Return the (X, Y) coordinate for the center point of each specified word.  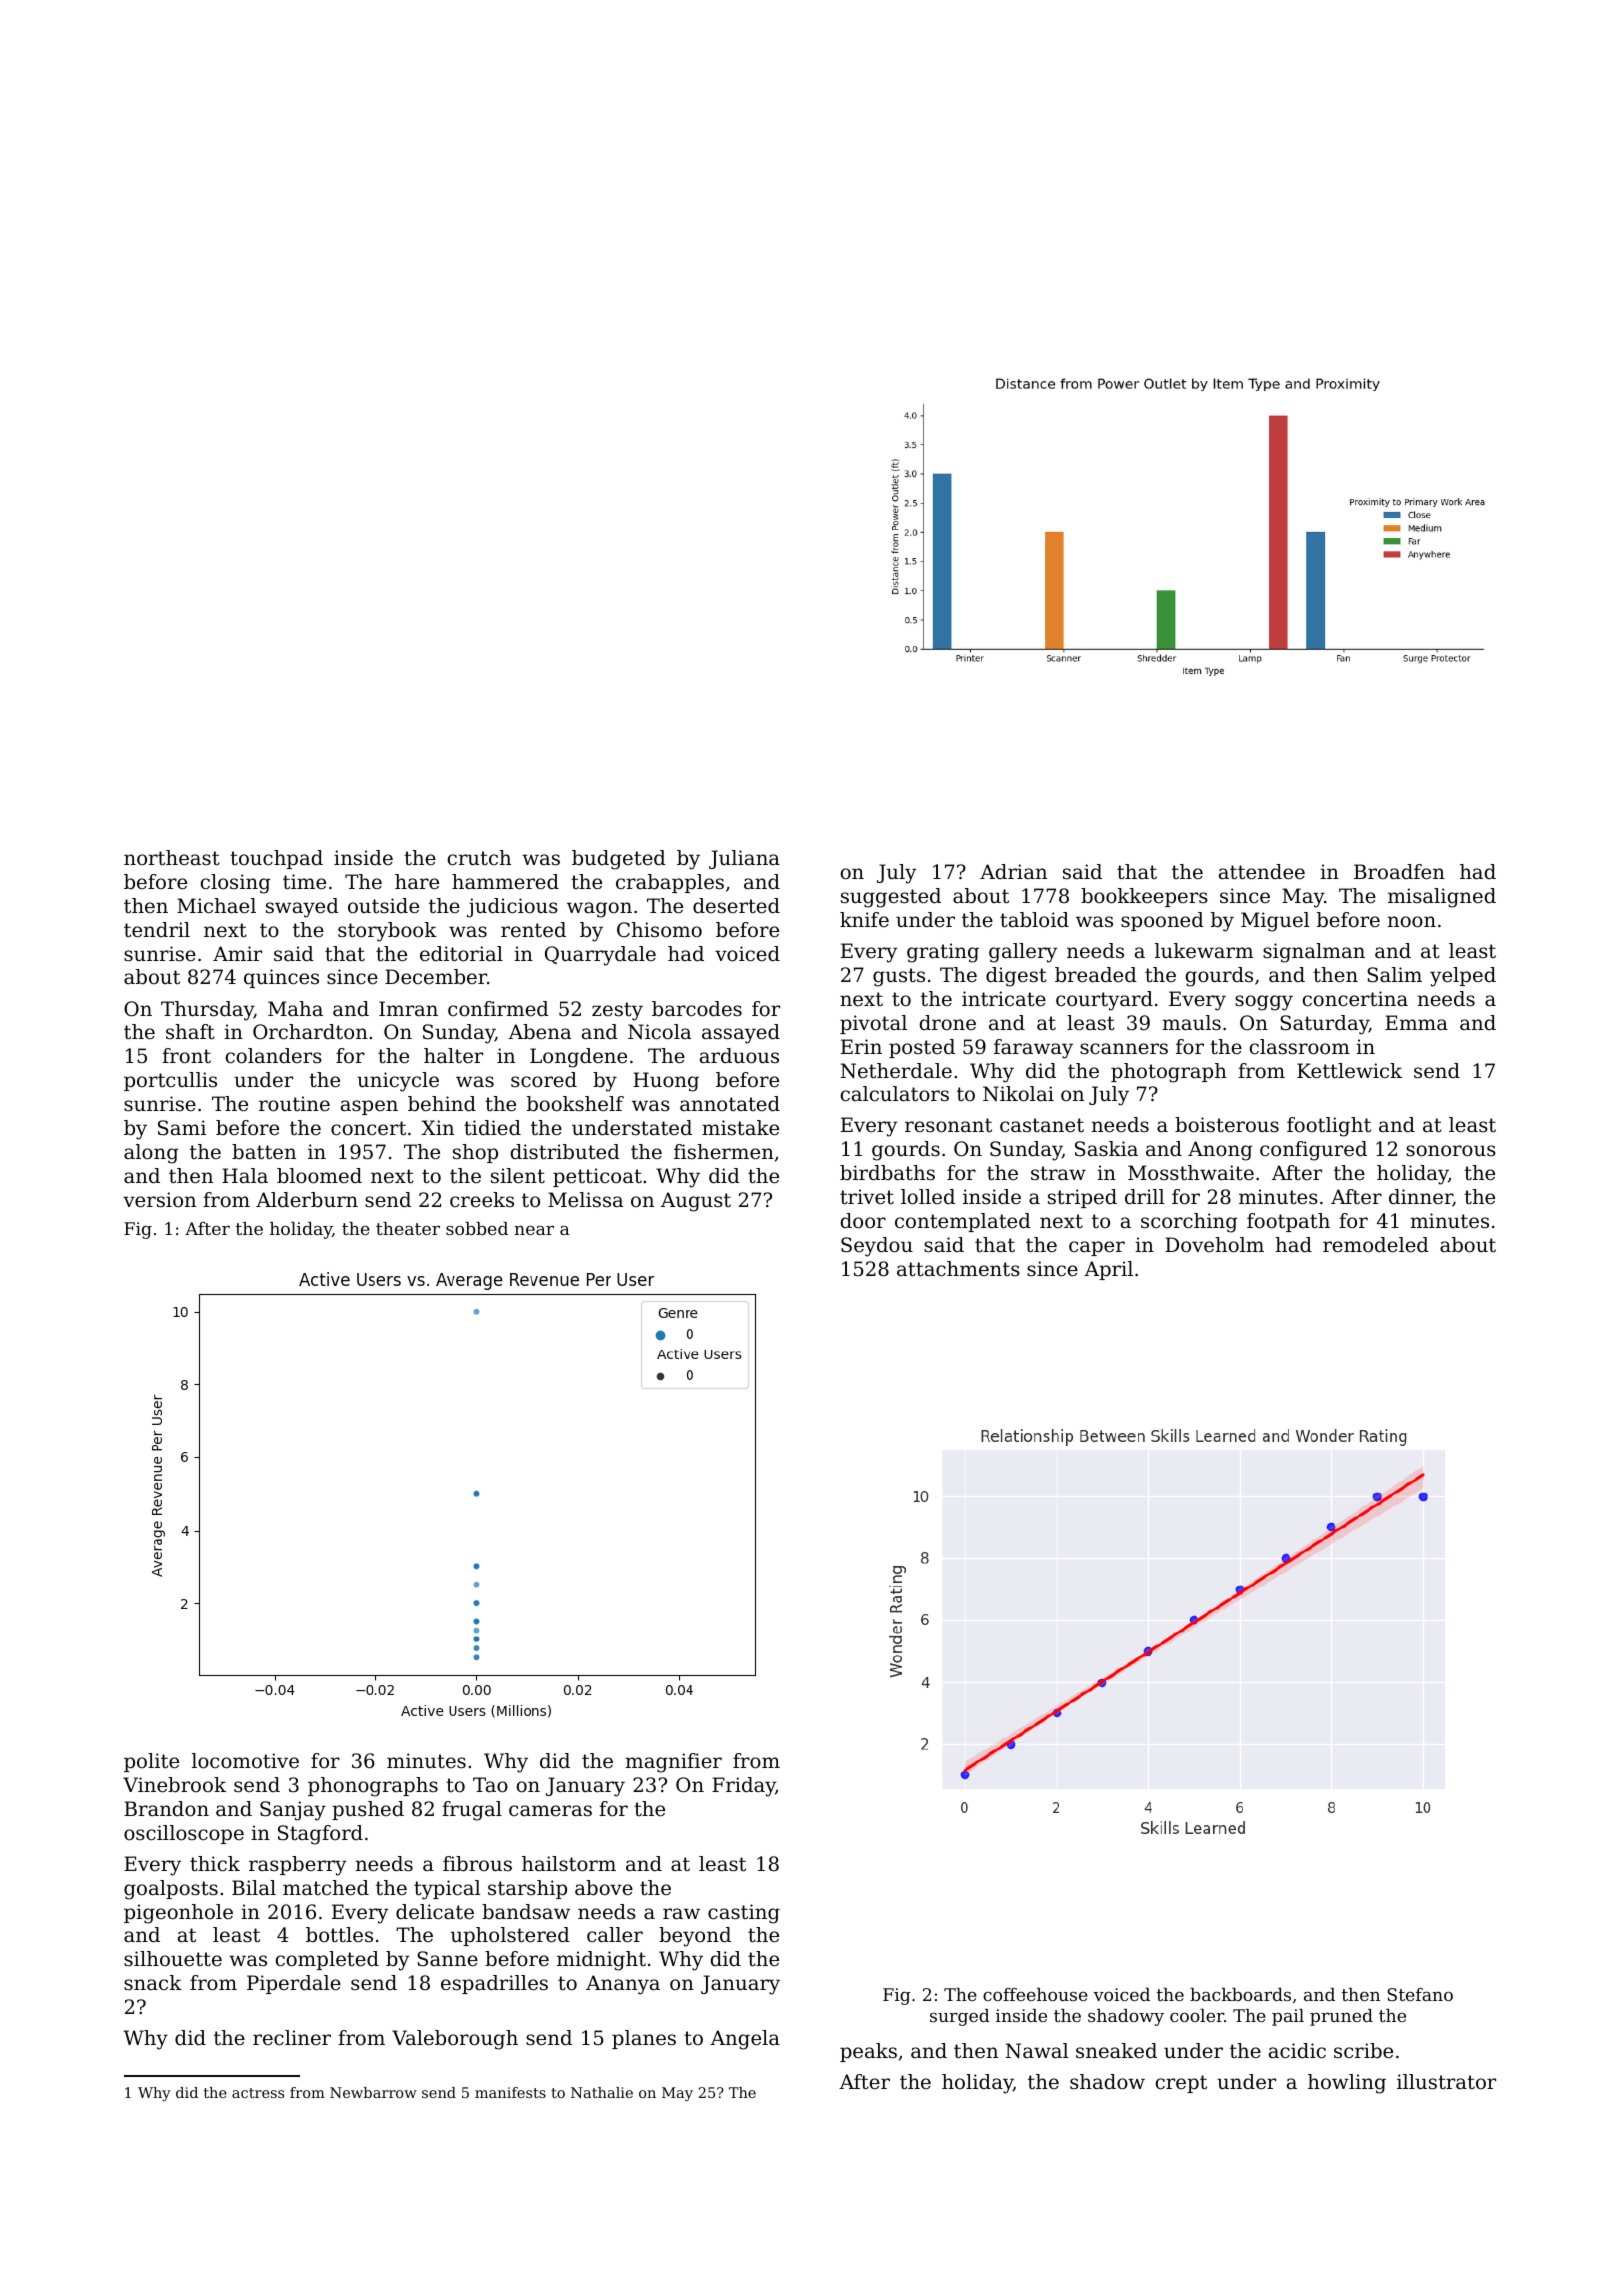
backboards (1240, 1994)
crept (1181, 2084)
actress (258, 2093)
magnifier (674, 1763)
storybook (387, 932)
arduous (739, 1056)
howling (1347, 2084)
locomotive (245, 1761)
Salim (1394, 975)
